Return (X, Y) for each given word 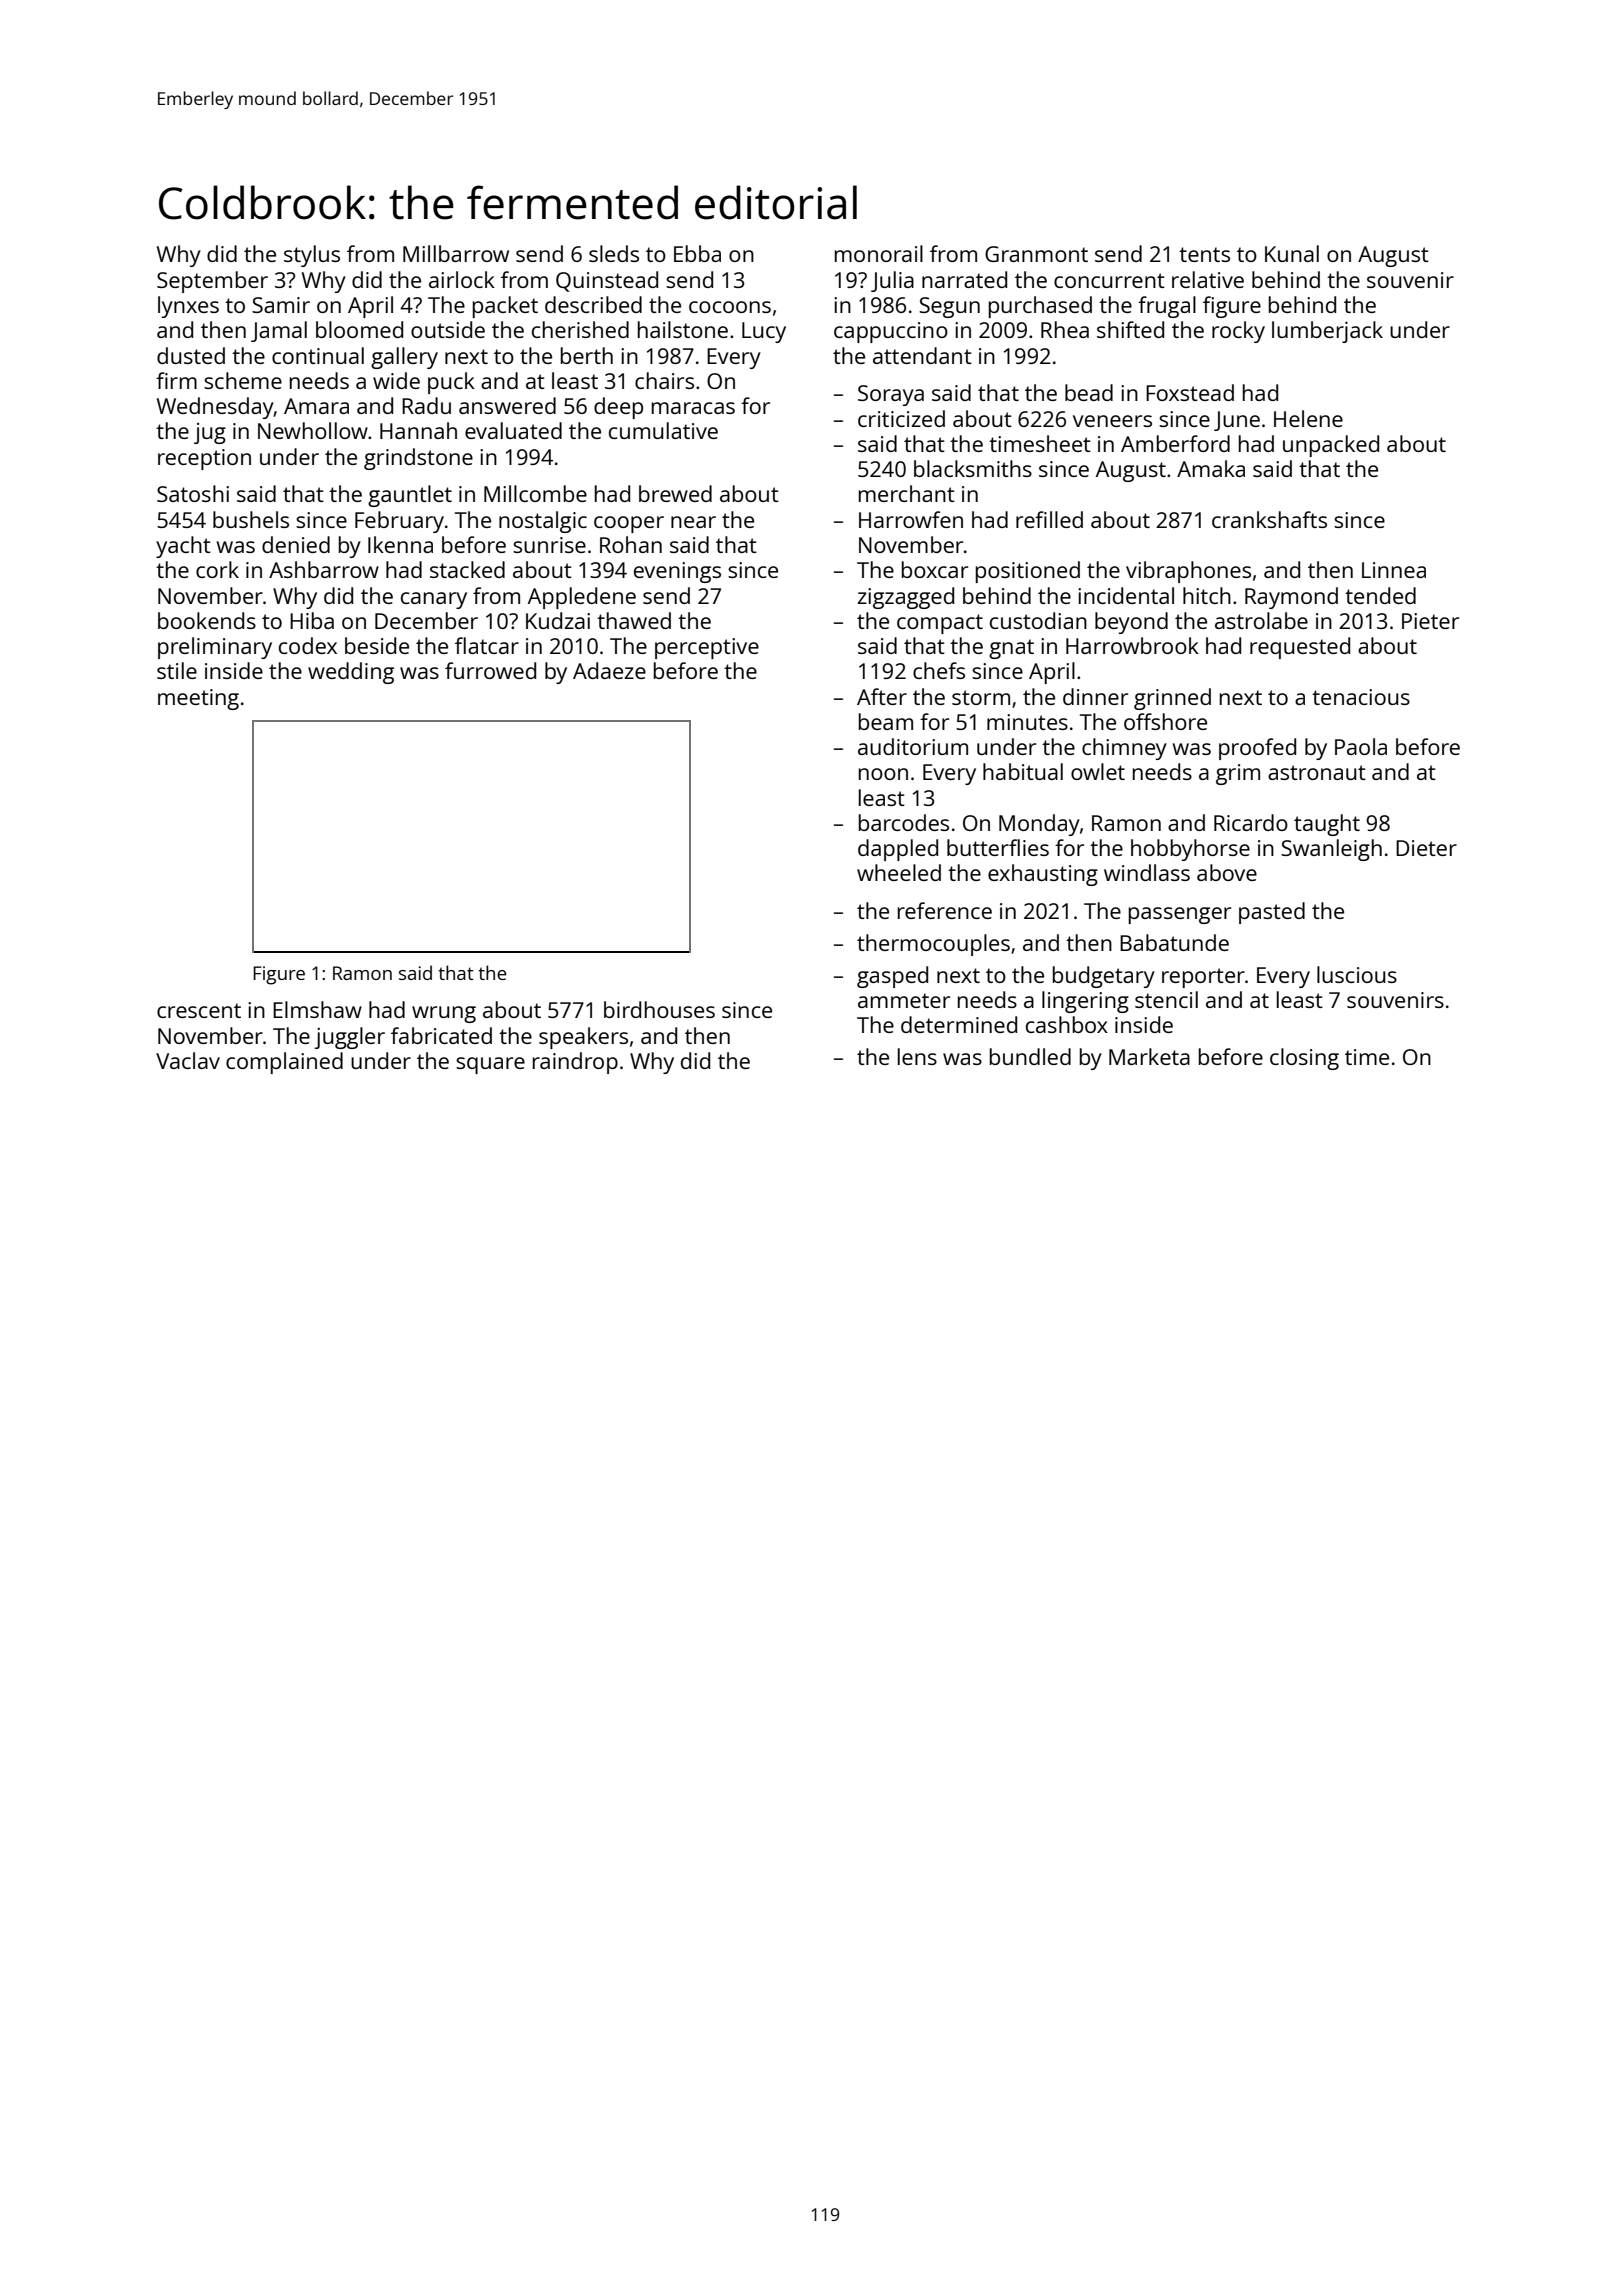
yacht (183, 547)
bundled (1030, 1056)
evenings (677, 572)
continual (318, 355)
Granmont (1036, 254)
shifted (1130, 329)
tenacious (1361, 697)
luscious (1357, 974)
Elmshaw (317, 1009)
